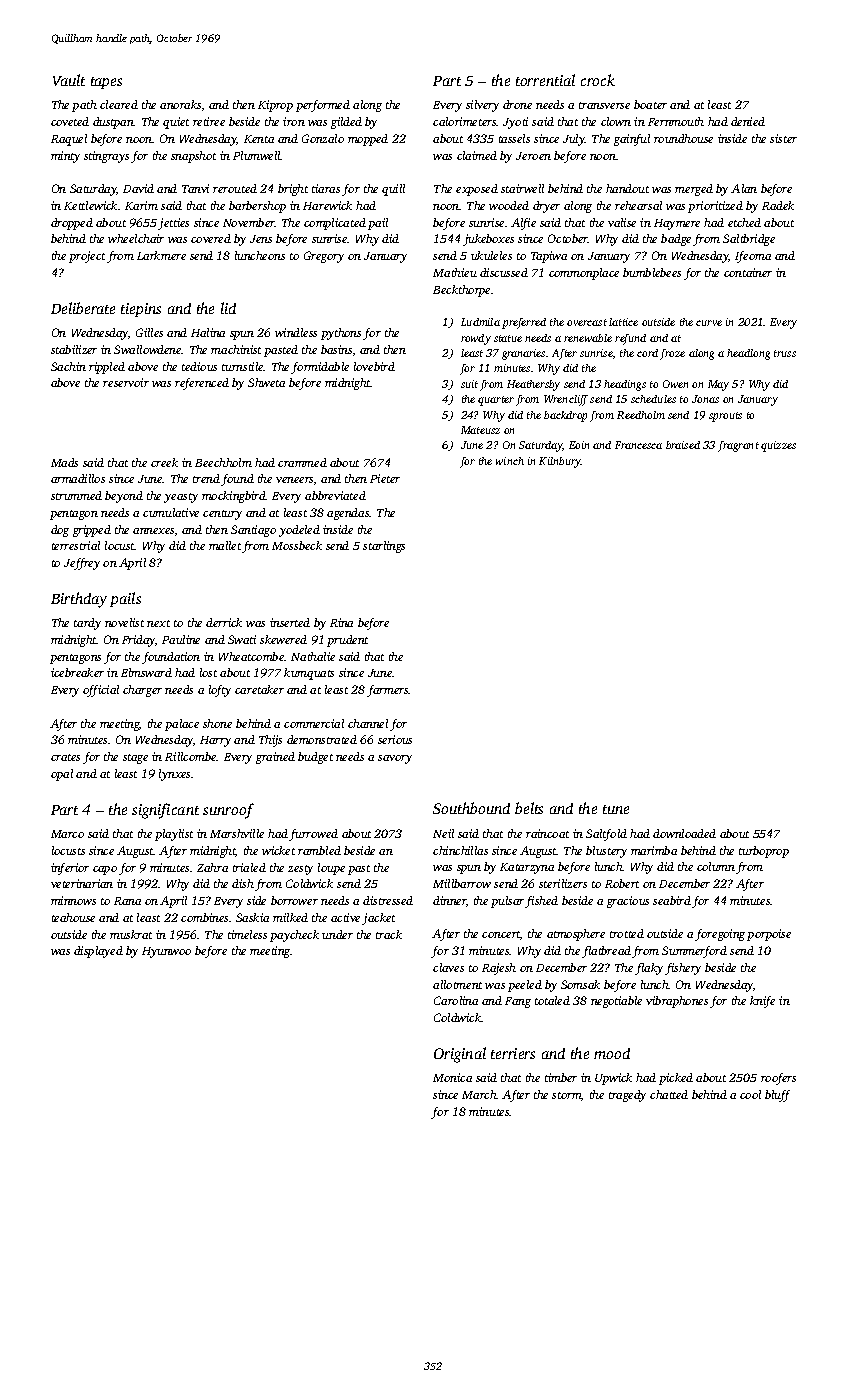 The image size is (849, 1400). I want to click on torrential, so click(545, 80).
